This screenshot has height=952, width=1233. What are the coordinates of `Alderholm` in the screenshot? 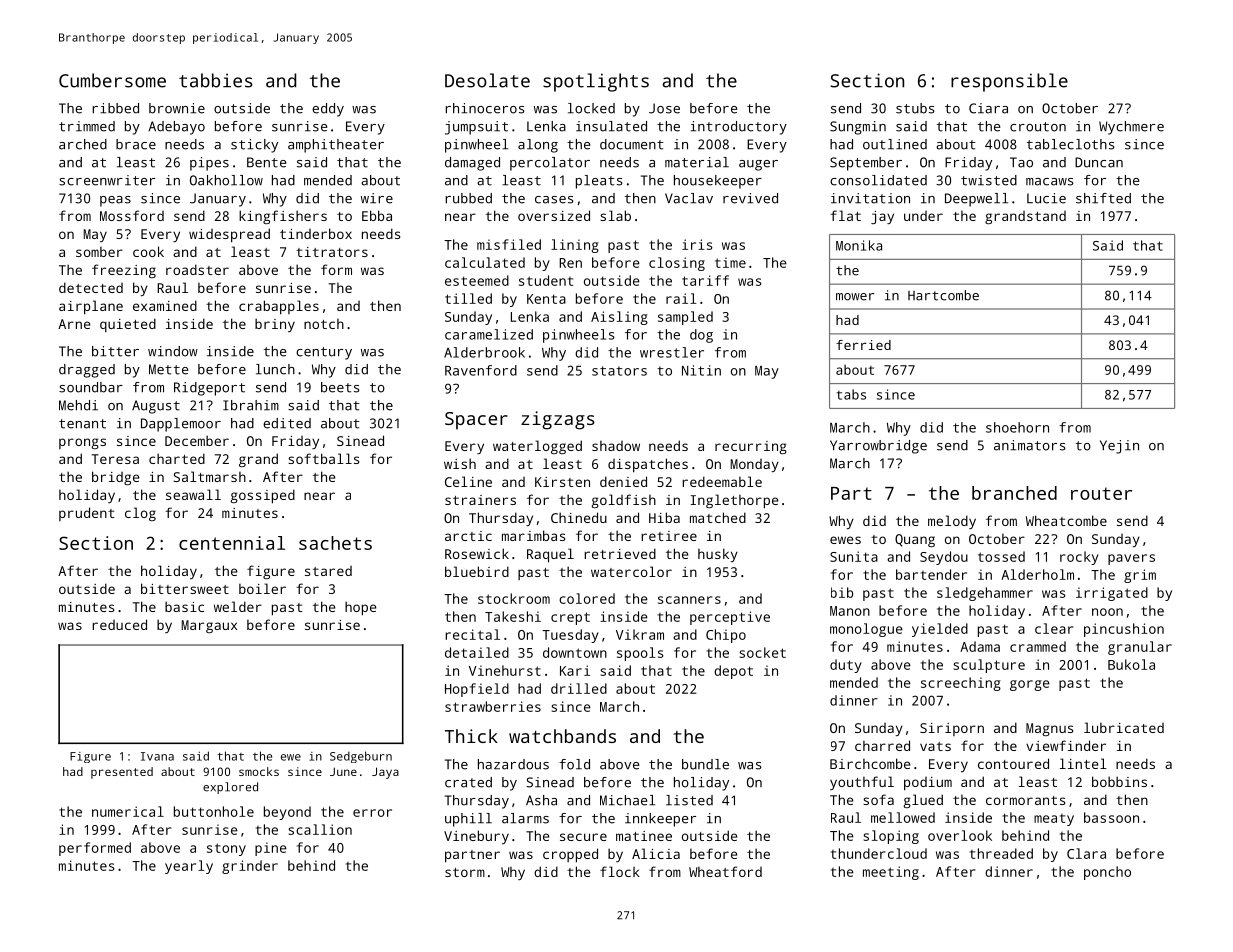 It's located at (1037, 574).
